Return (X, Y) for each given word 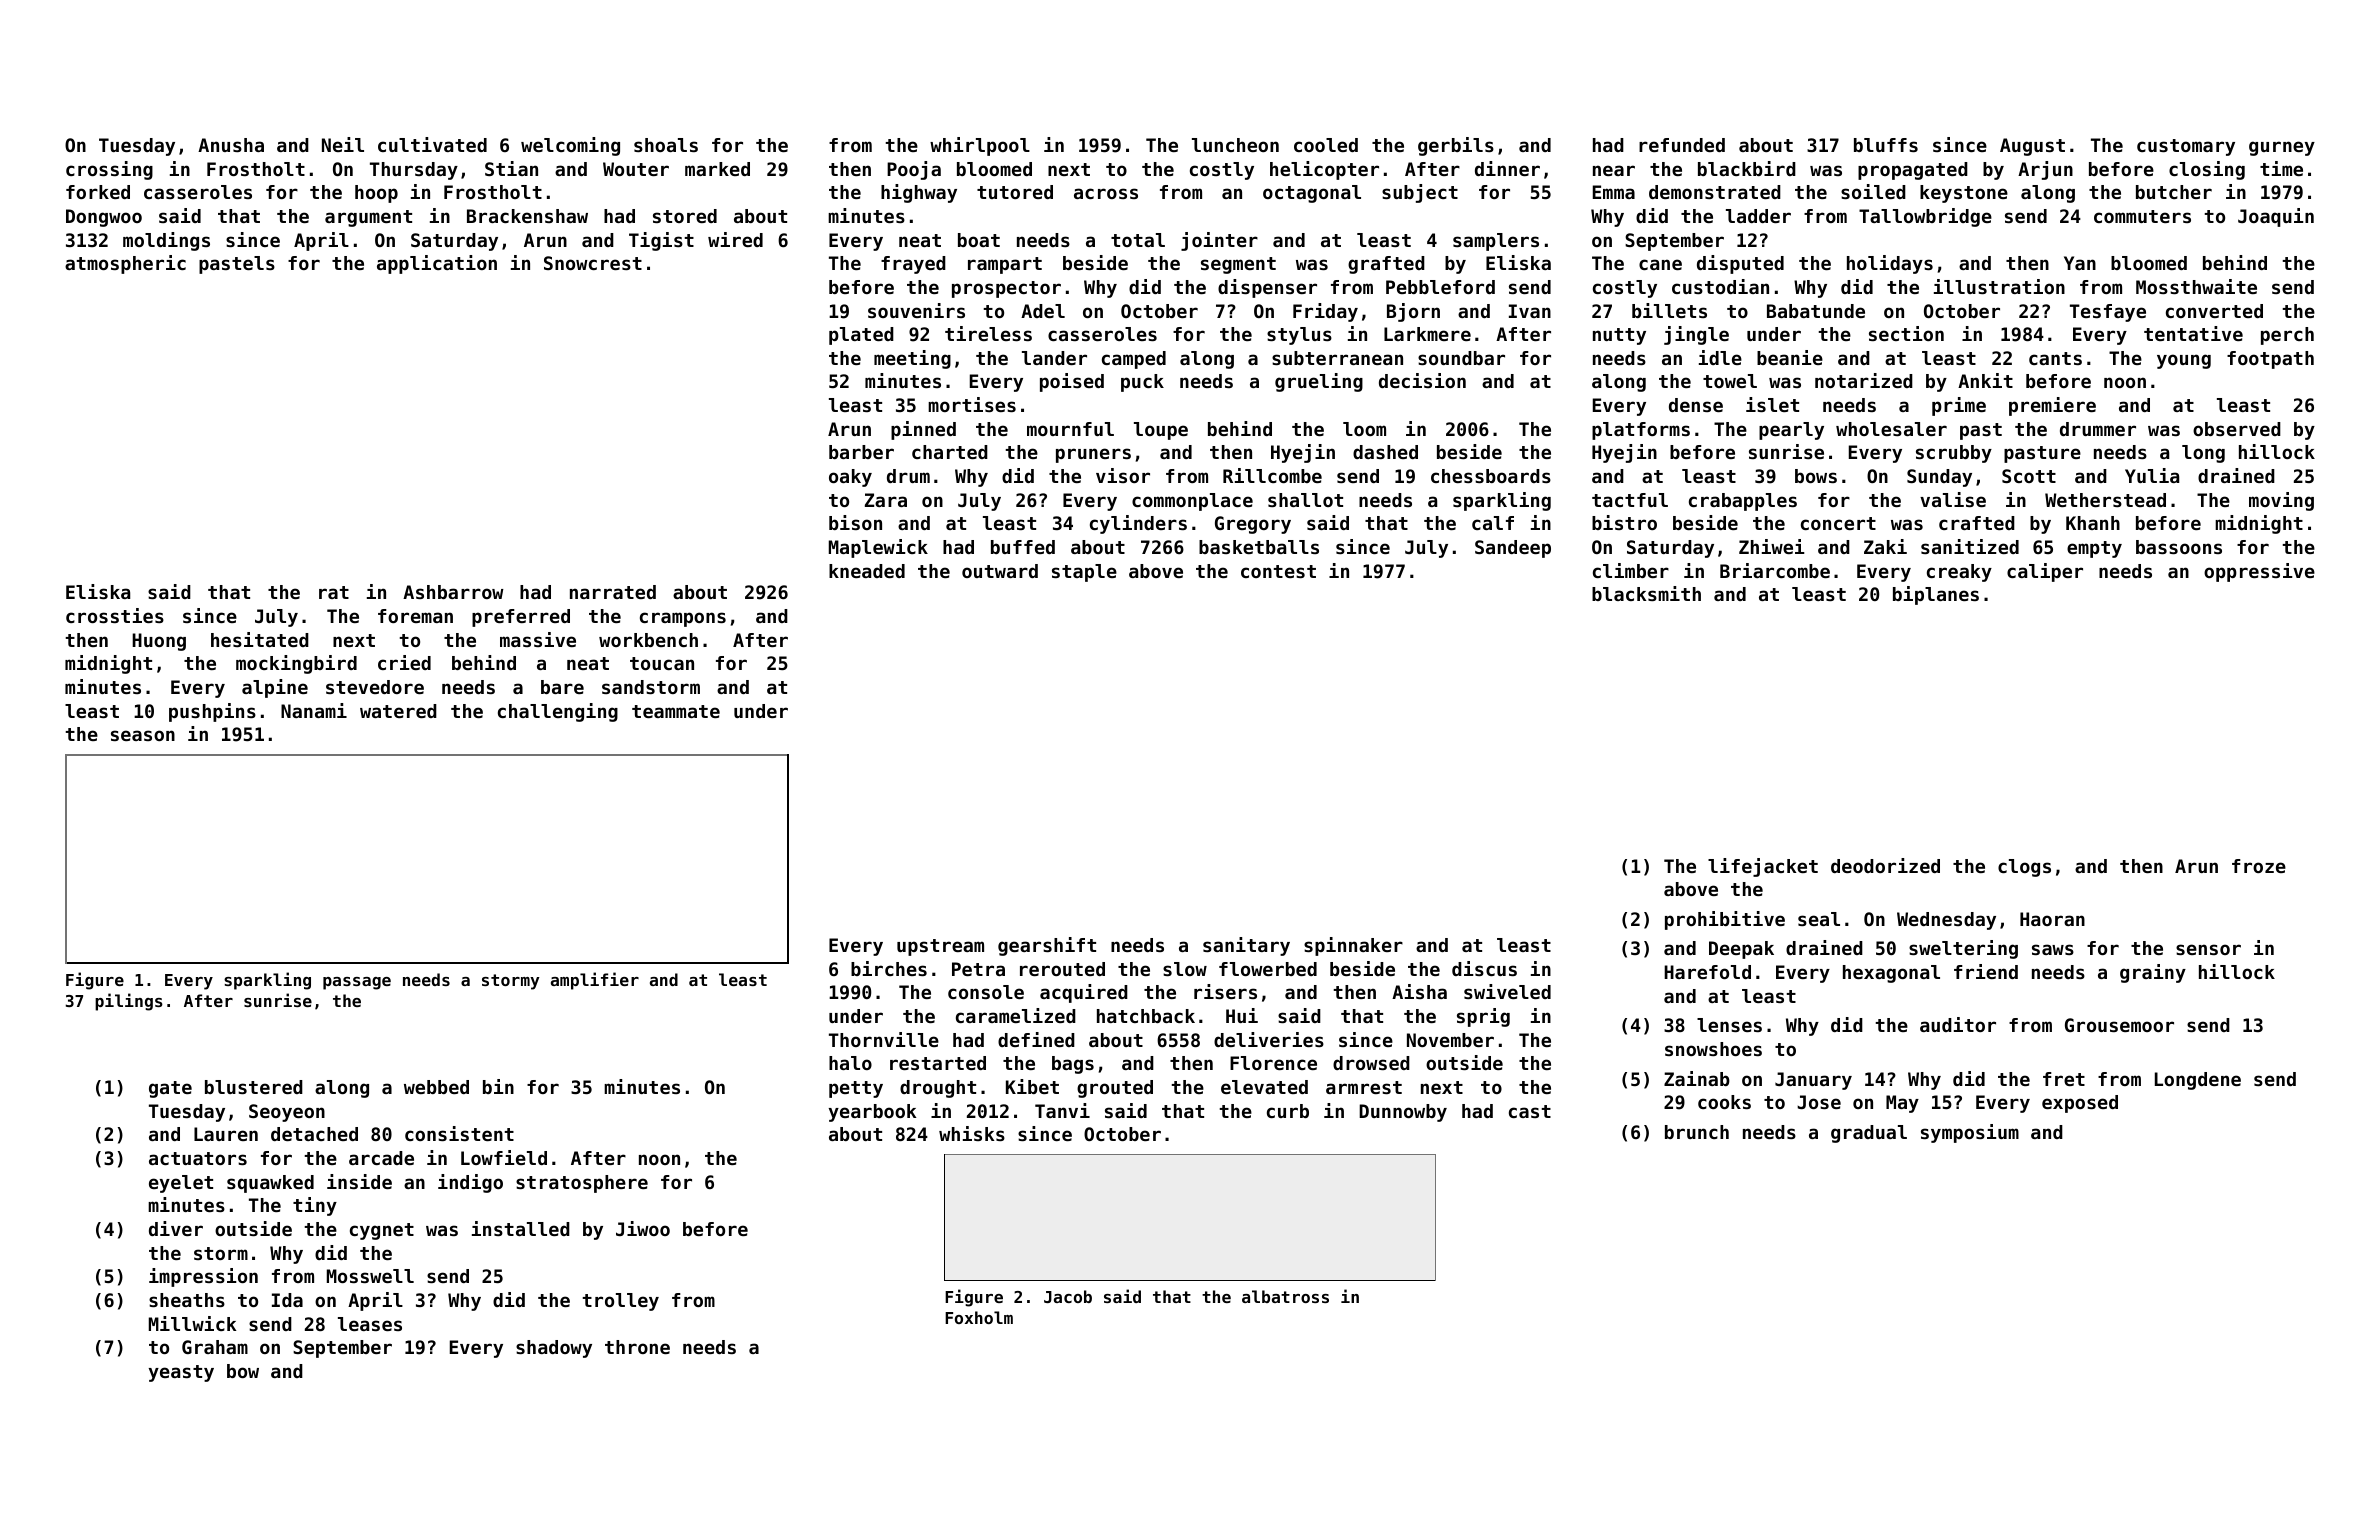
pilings (129, 1002)
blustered (254, 1087)
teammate (676, 711)
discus (1484, 968)
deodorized (1885, 865)
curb (1288, 1111)
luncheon (1235, 145)
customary (2186, 147)
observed (2237, 429)
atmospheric (125, 264)
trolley (620, 1302)
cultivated (432, 144)
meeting (912, 359)
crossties (115, 615)
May (1902, 1104)
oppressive (2259, 572)
